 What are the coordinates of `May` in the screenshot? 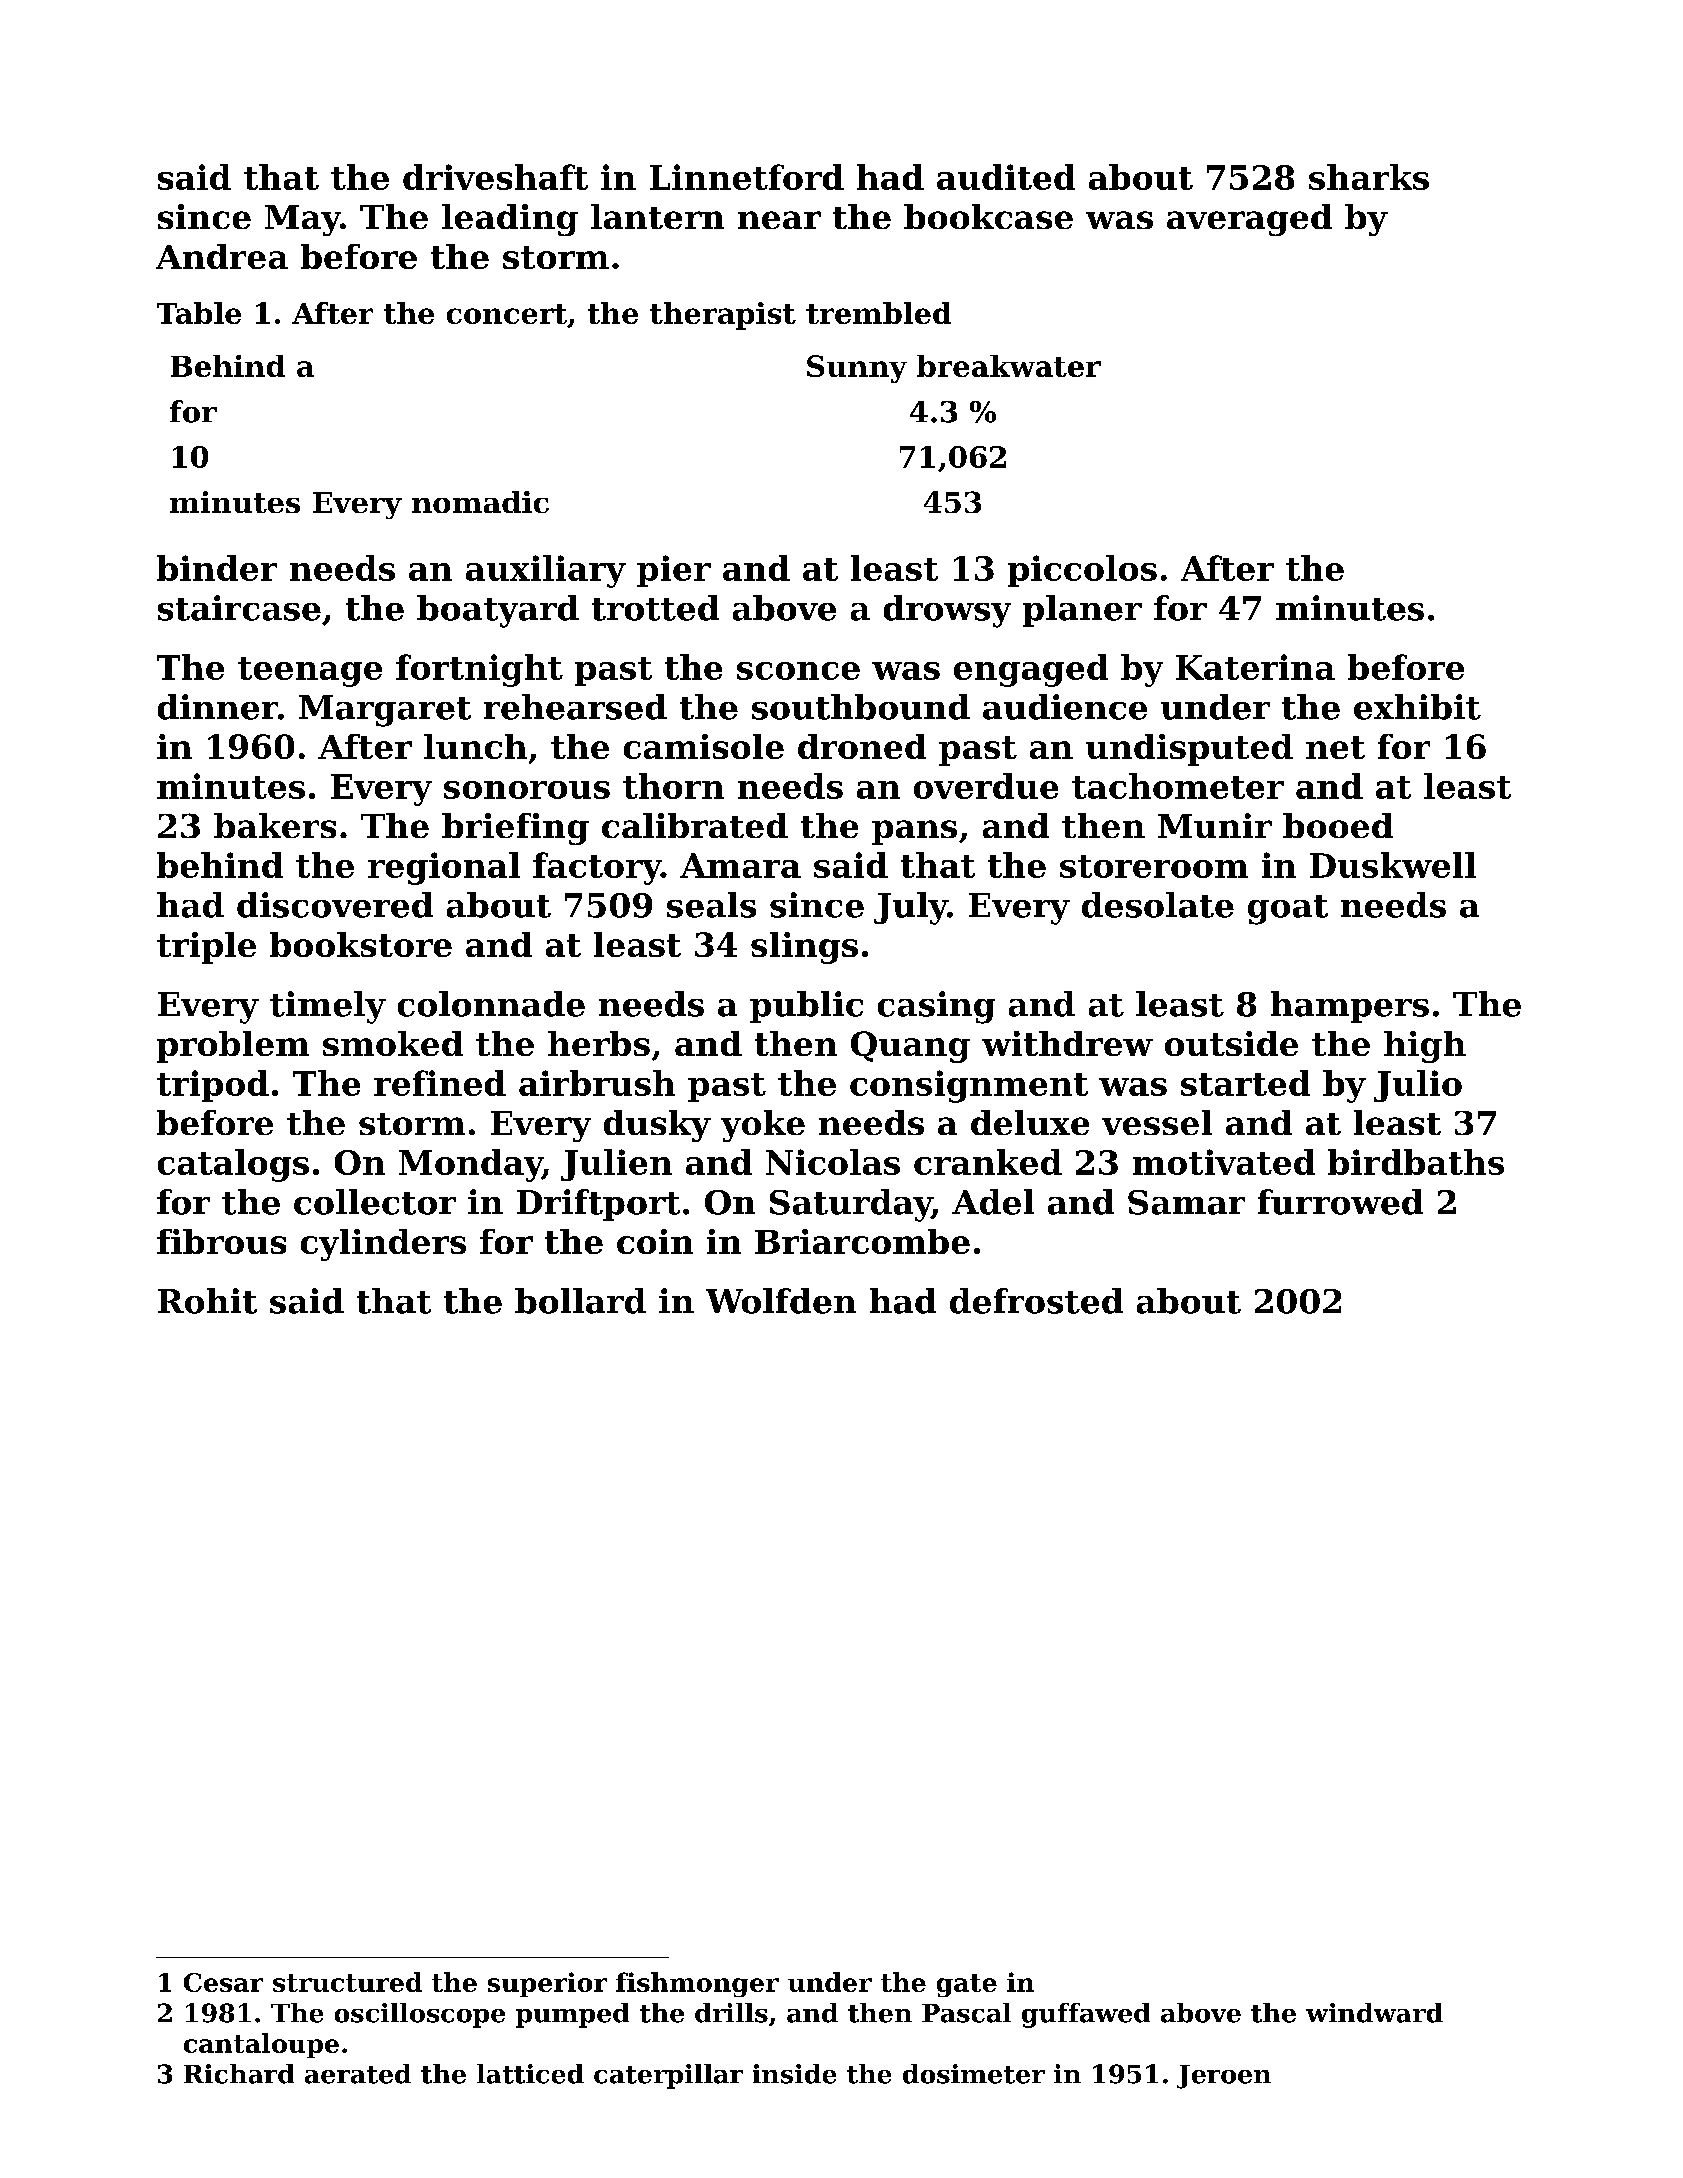 It's located at (303, 220).
